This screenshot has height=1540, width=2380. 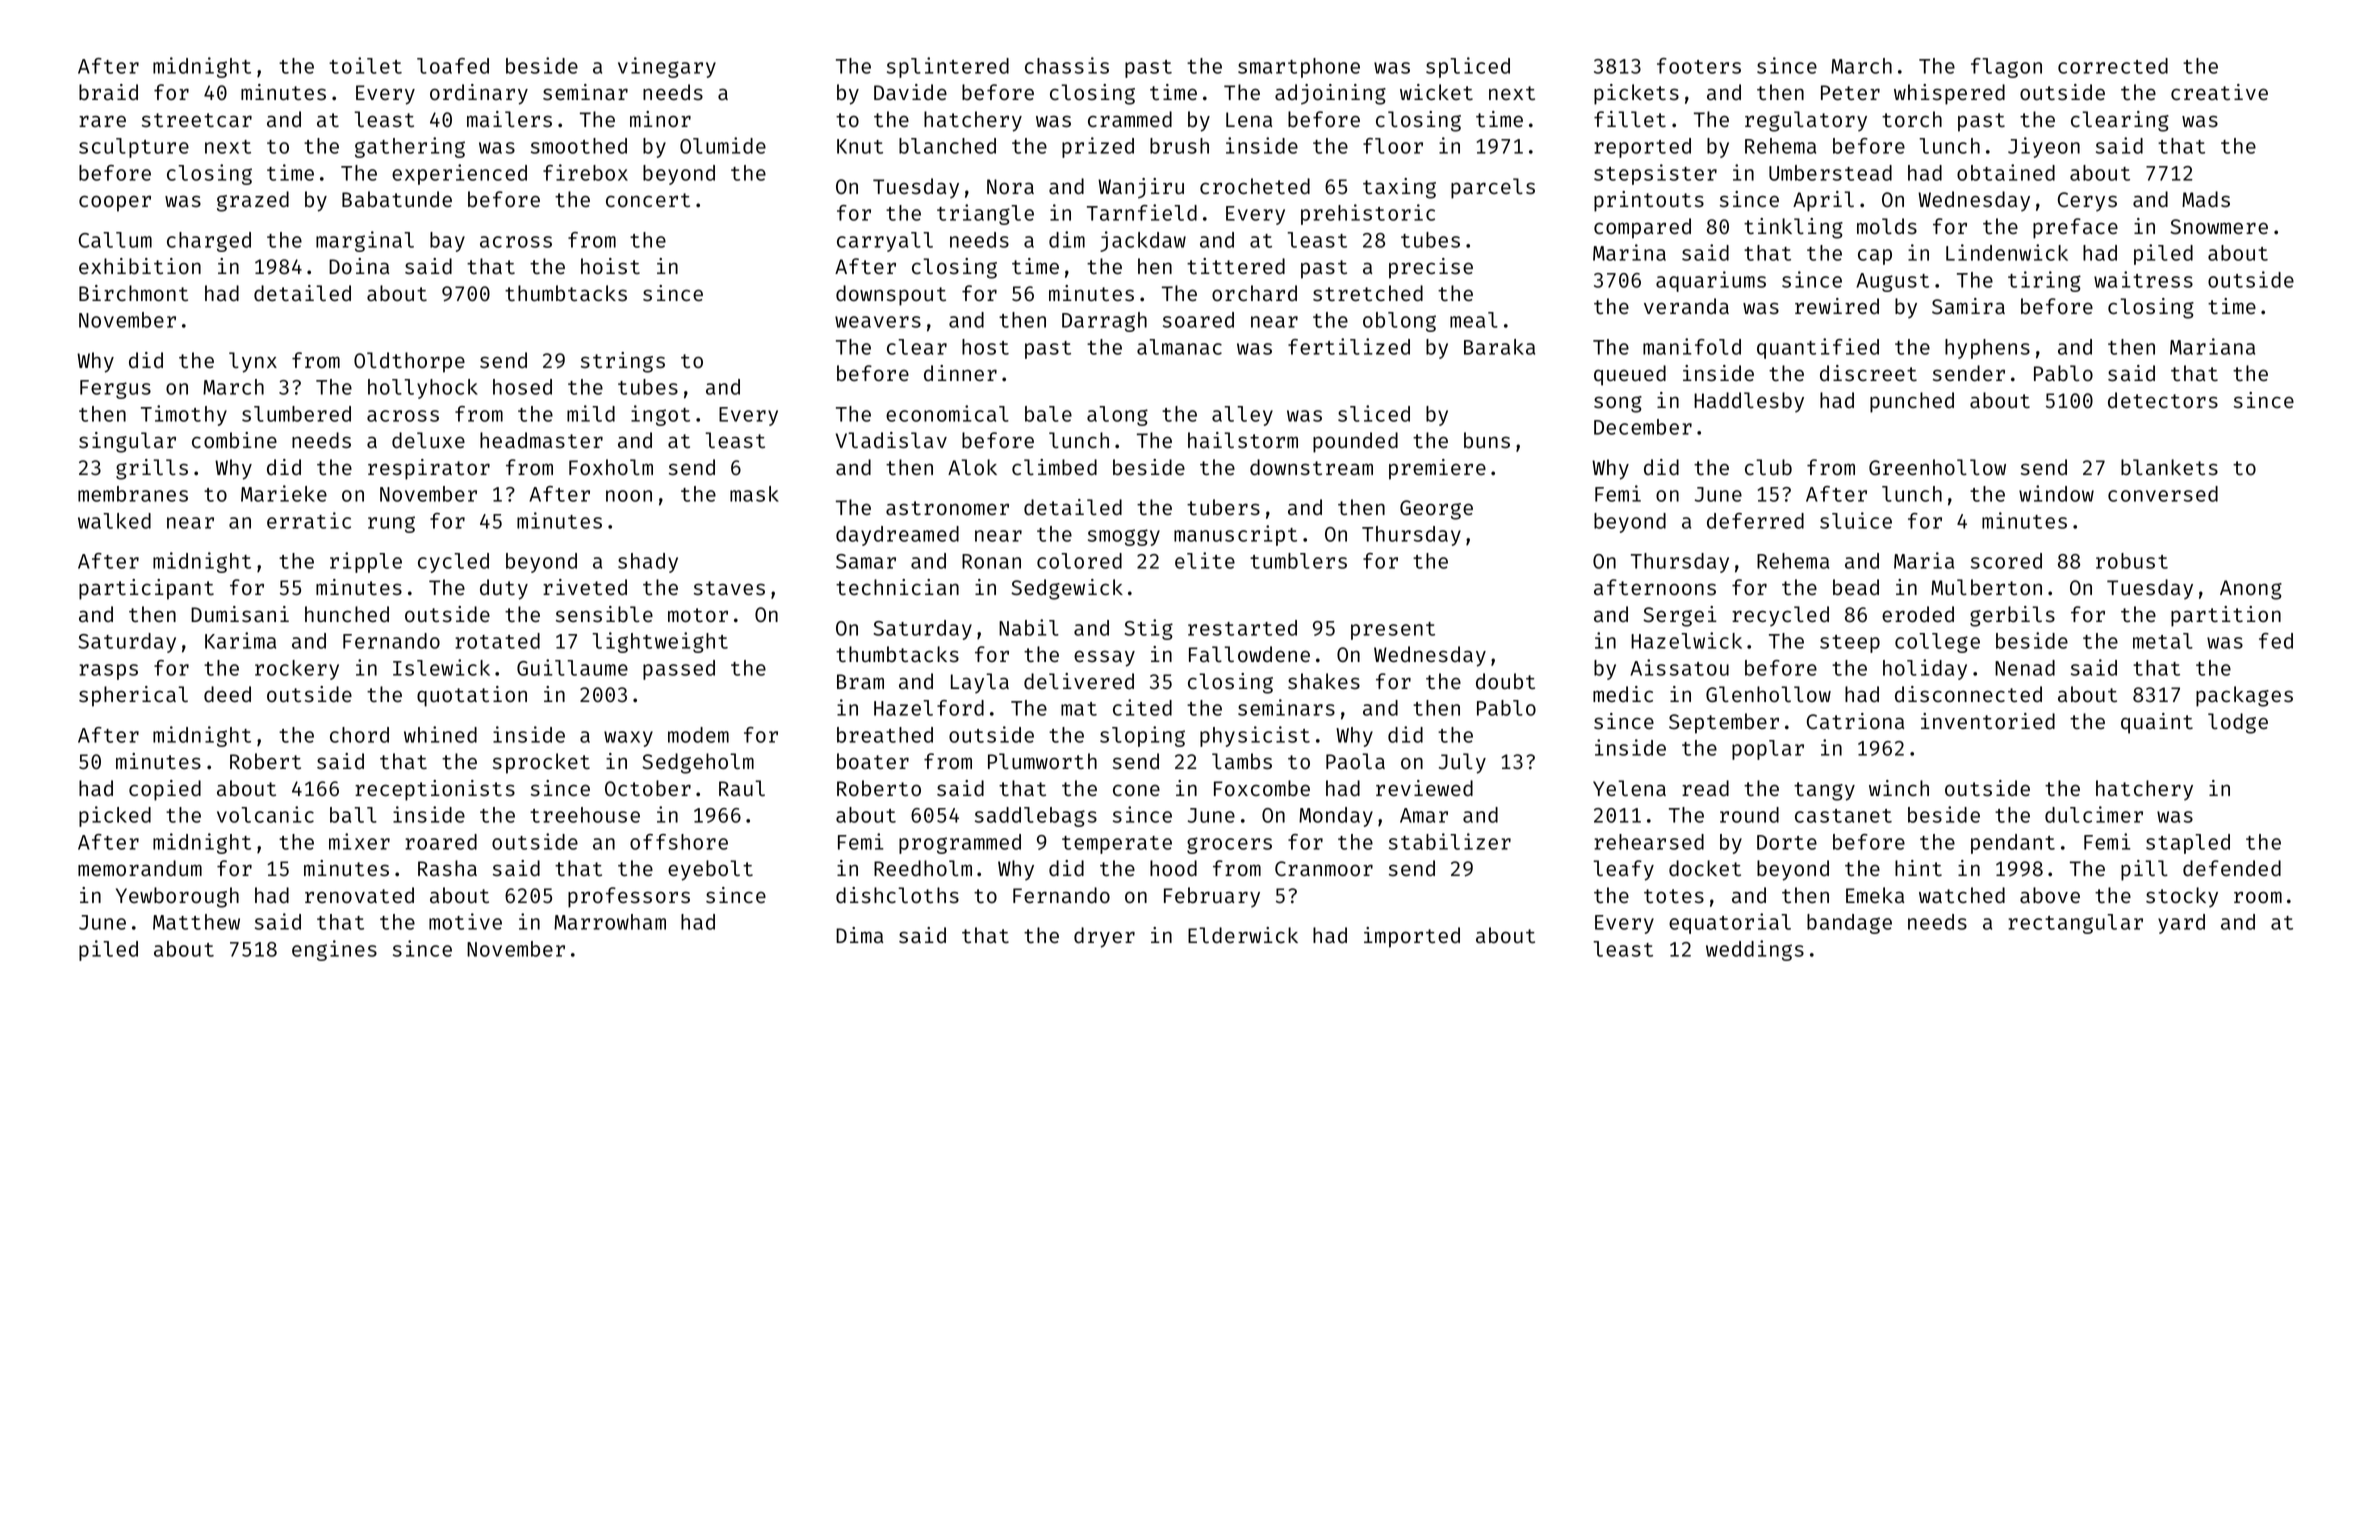 What do you see at coordinates (1487, 440) in the screenshot?
I see `buns` at bounding box center [1487, 440].
